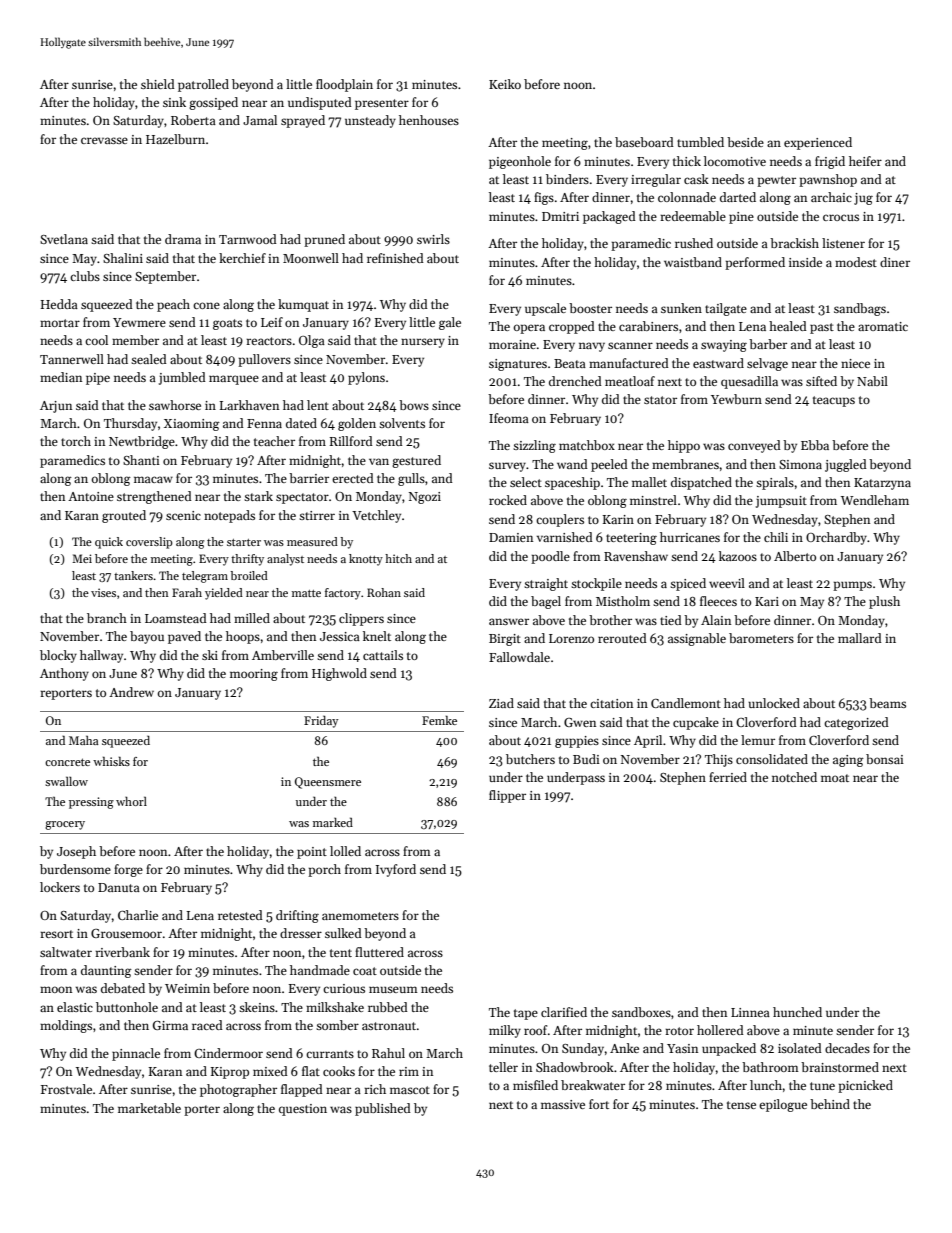  Describe the element at coordinates (158, 84) in the page. I see `shield` at that location.
